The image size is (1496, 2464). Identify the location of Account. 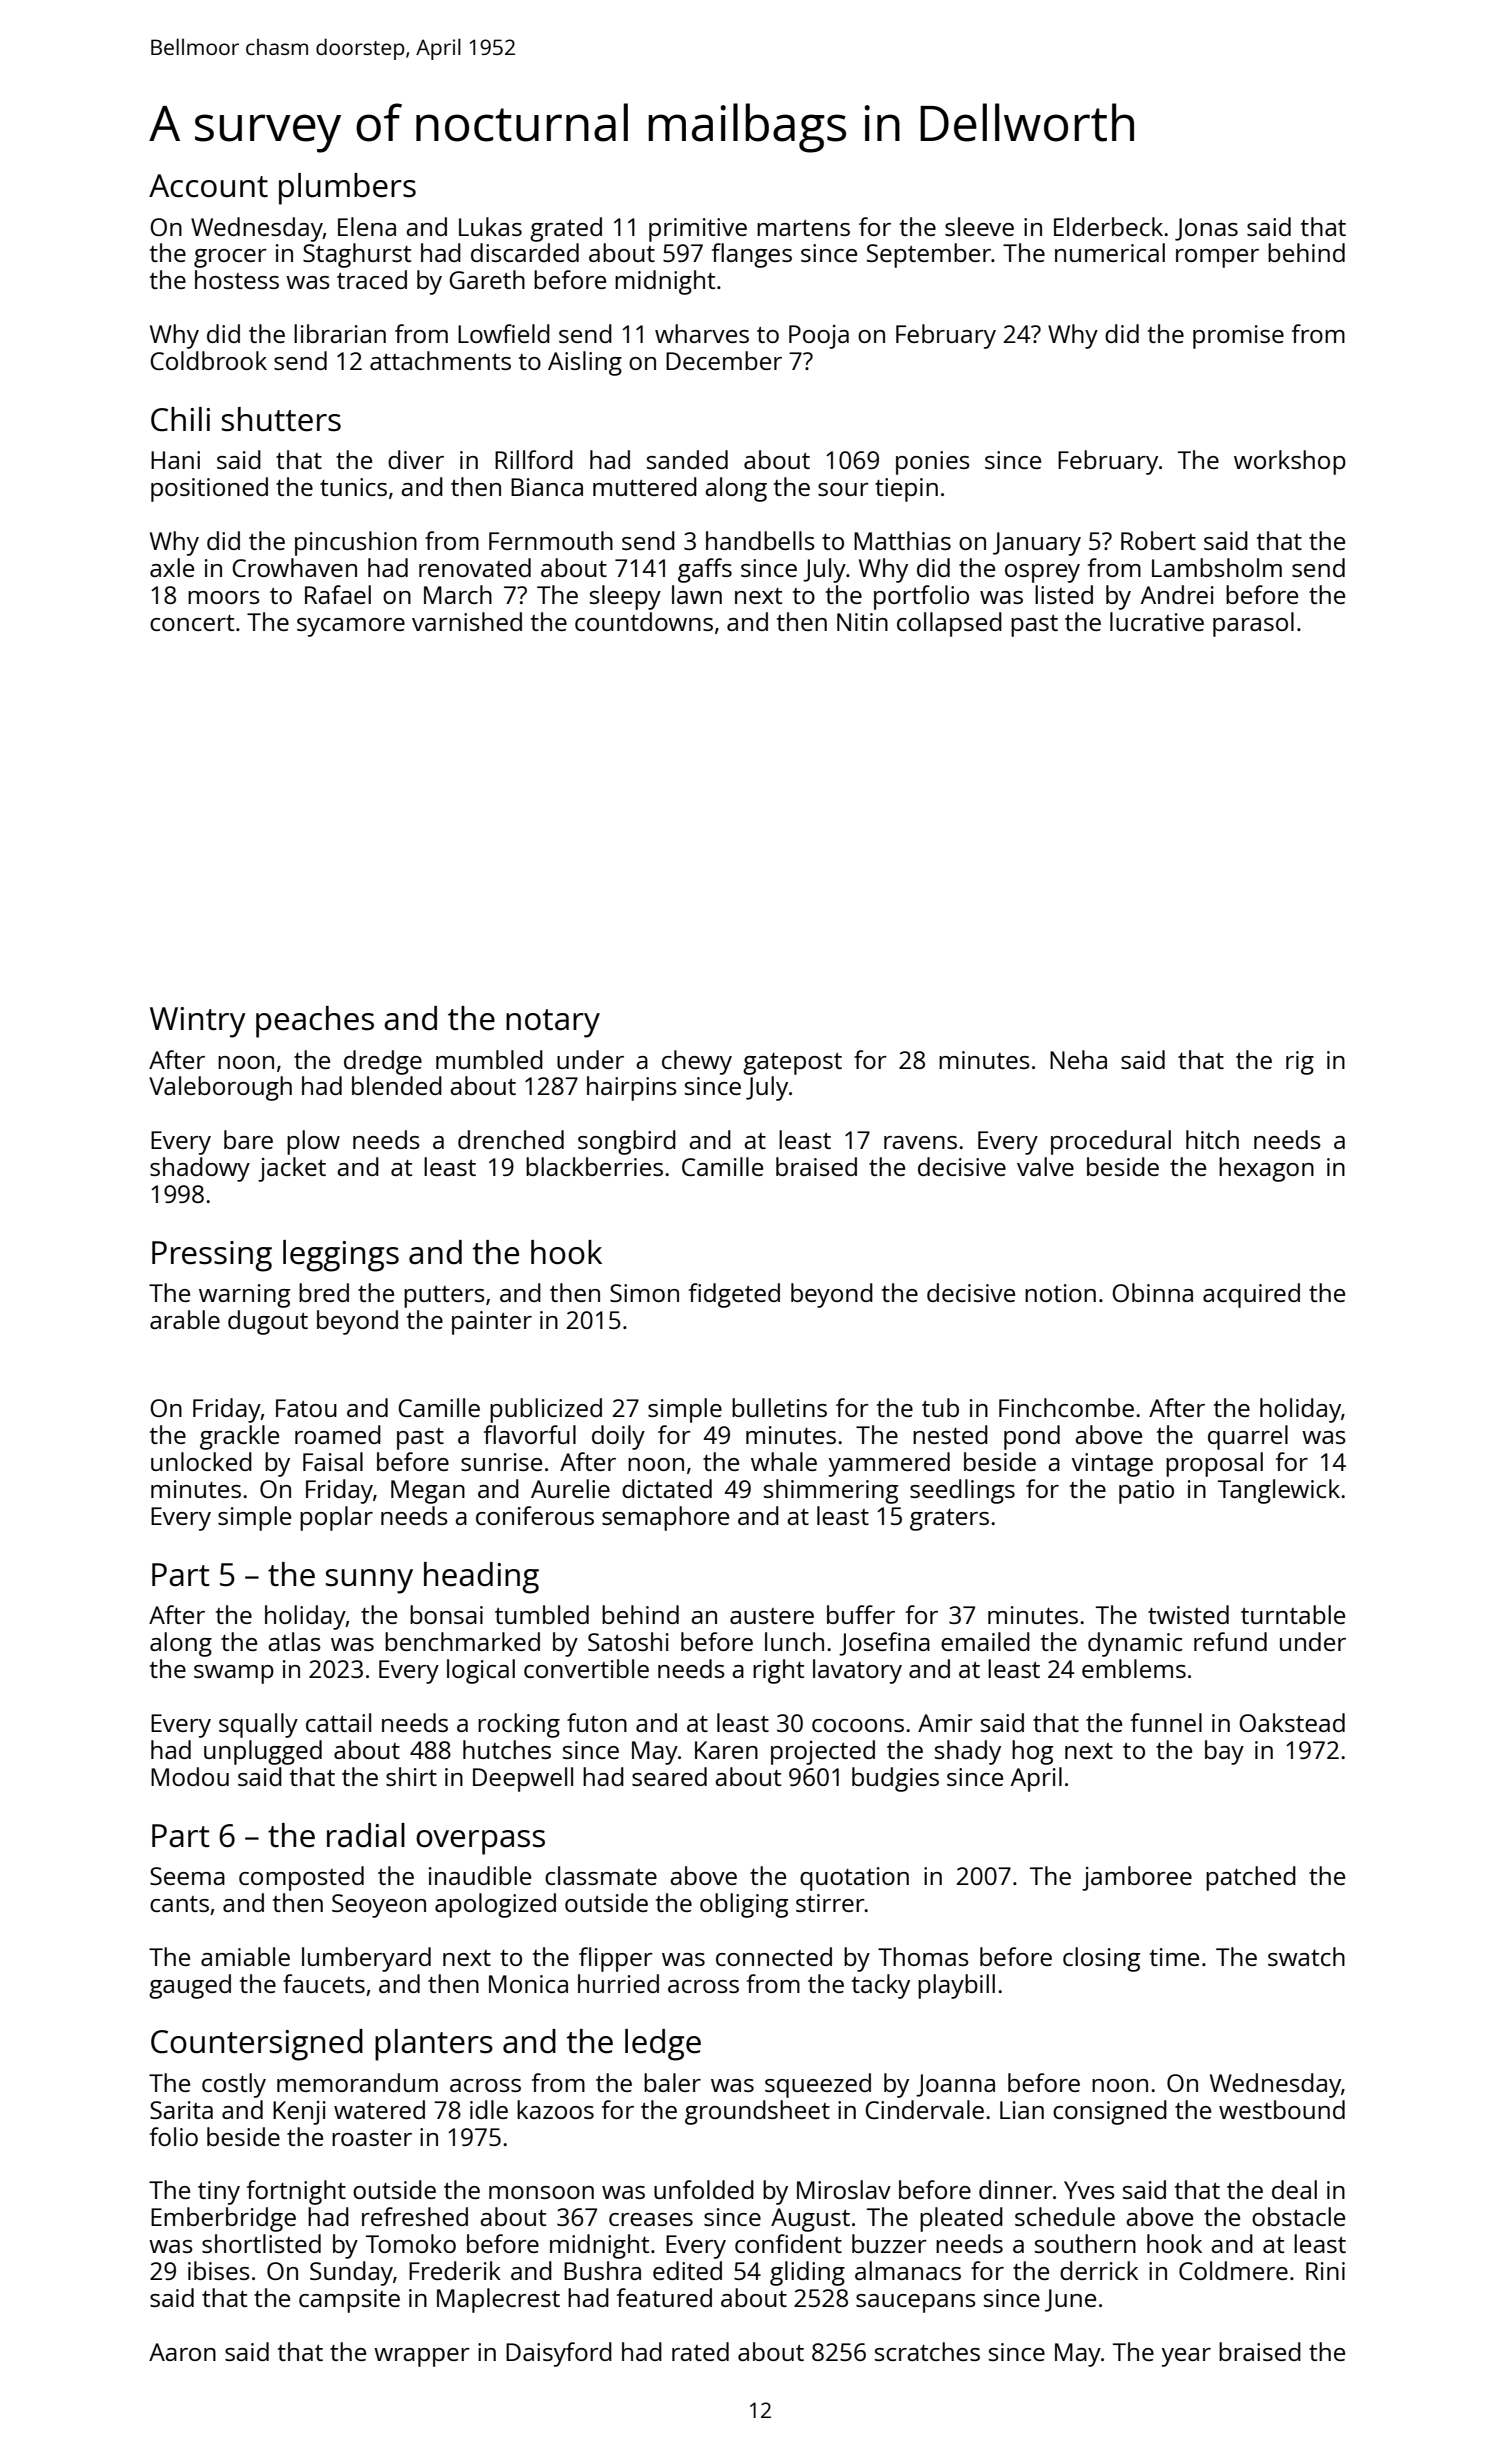
(208, 186).
